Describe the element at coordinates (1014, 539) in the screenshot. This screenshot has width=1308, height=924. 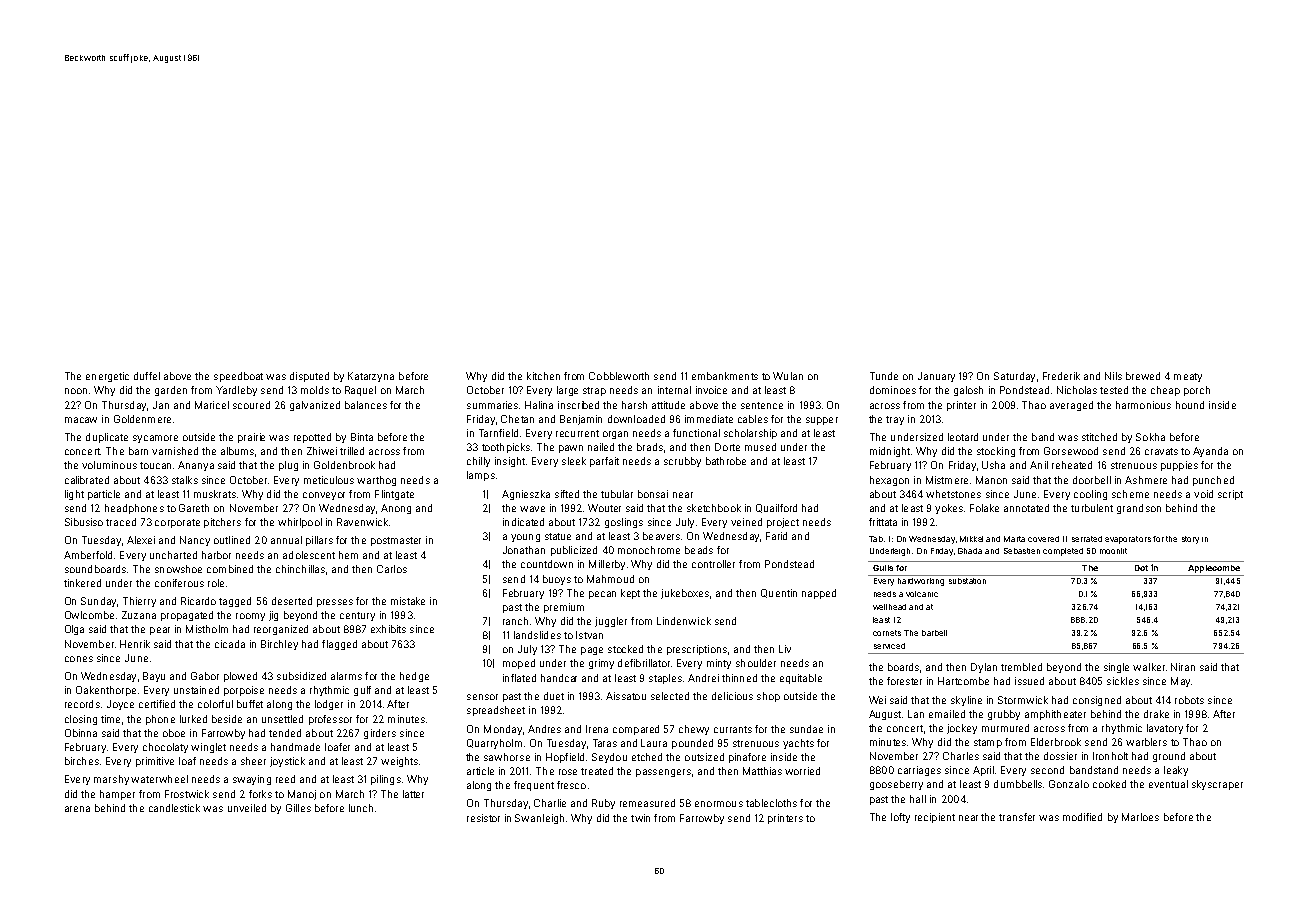
I see `Marta` at that location.
